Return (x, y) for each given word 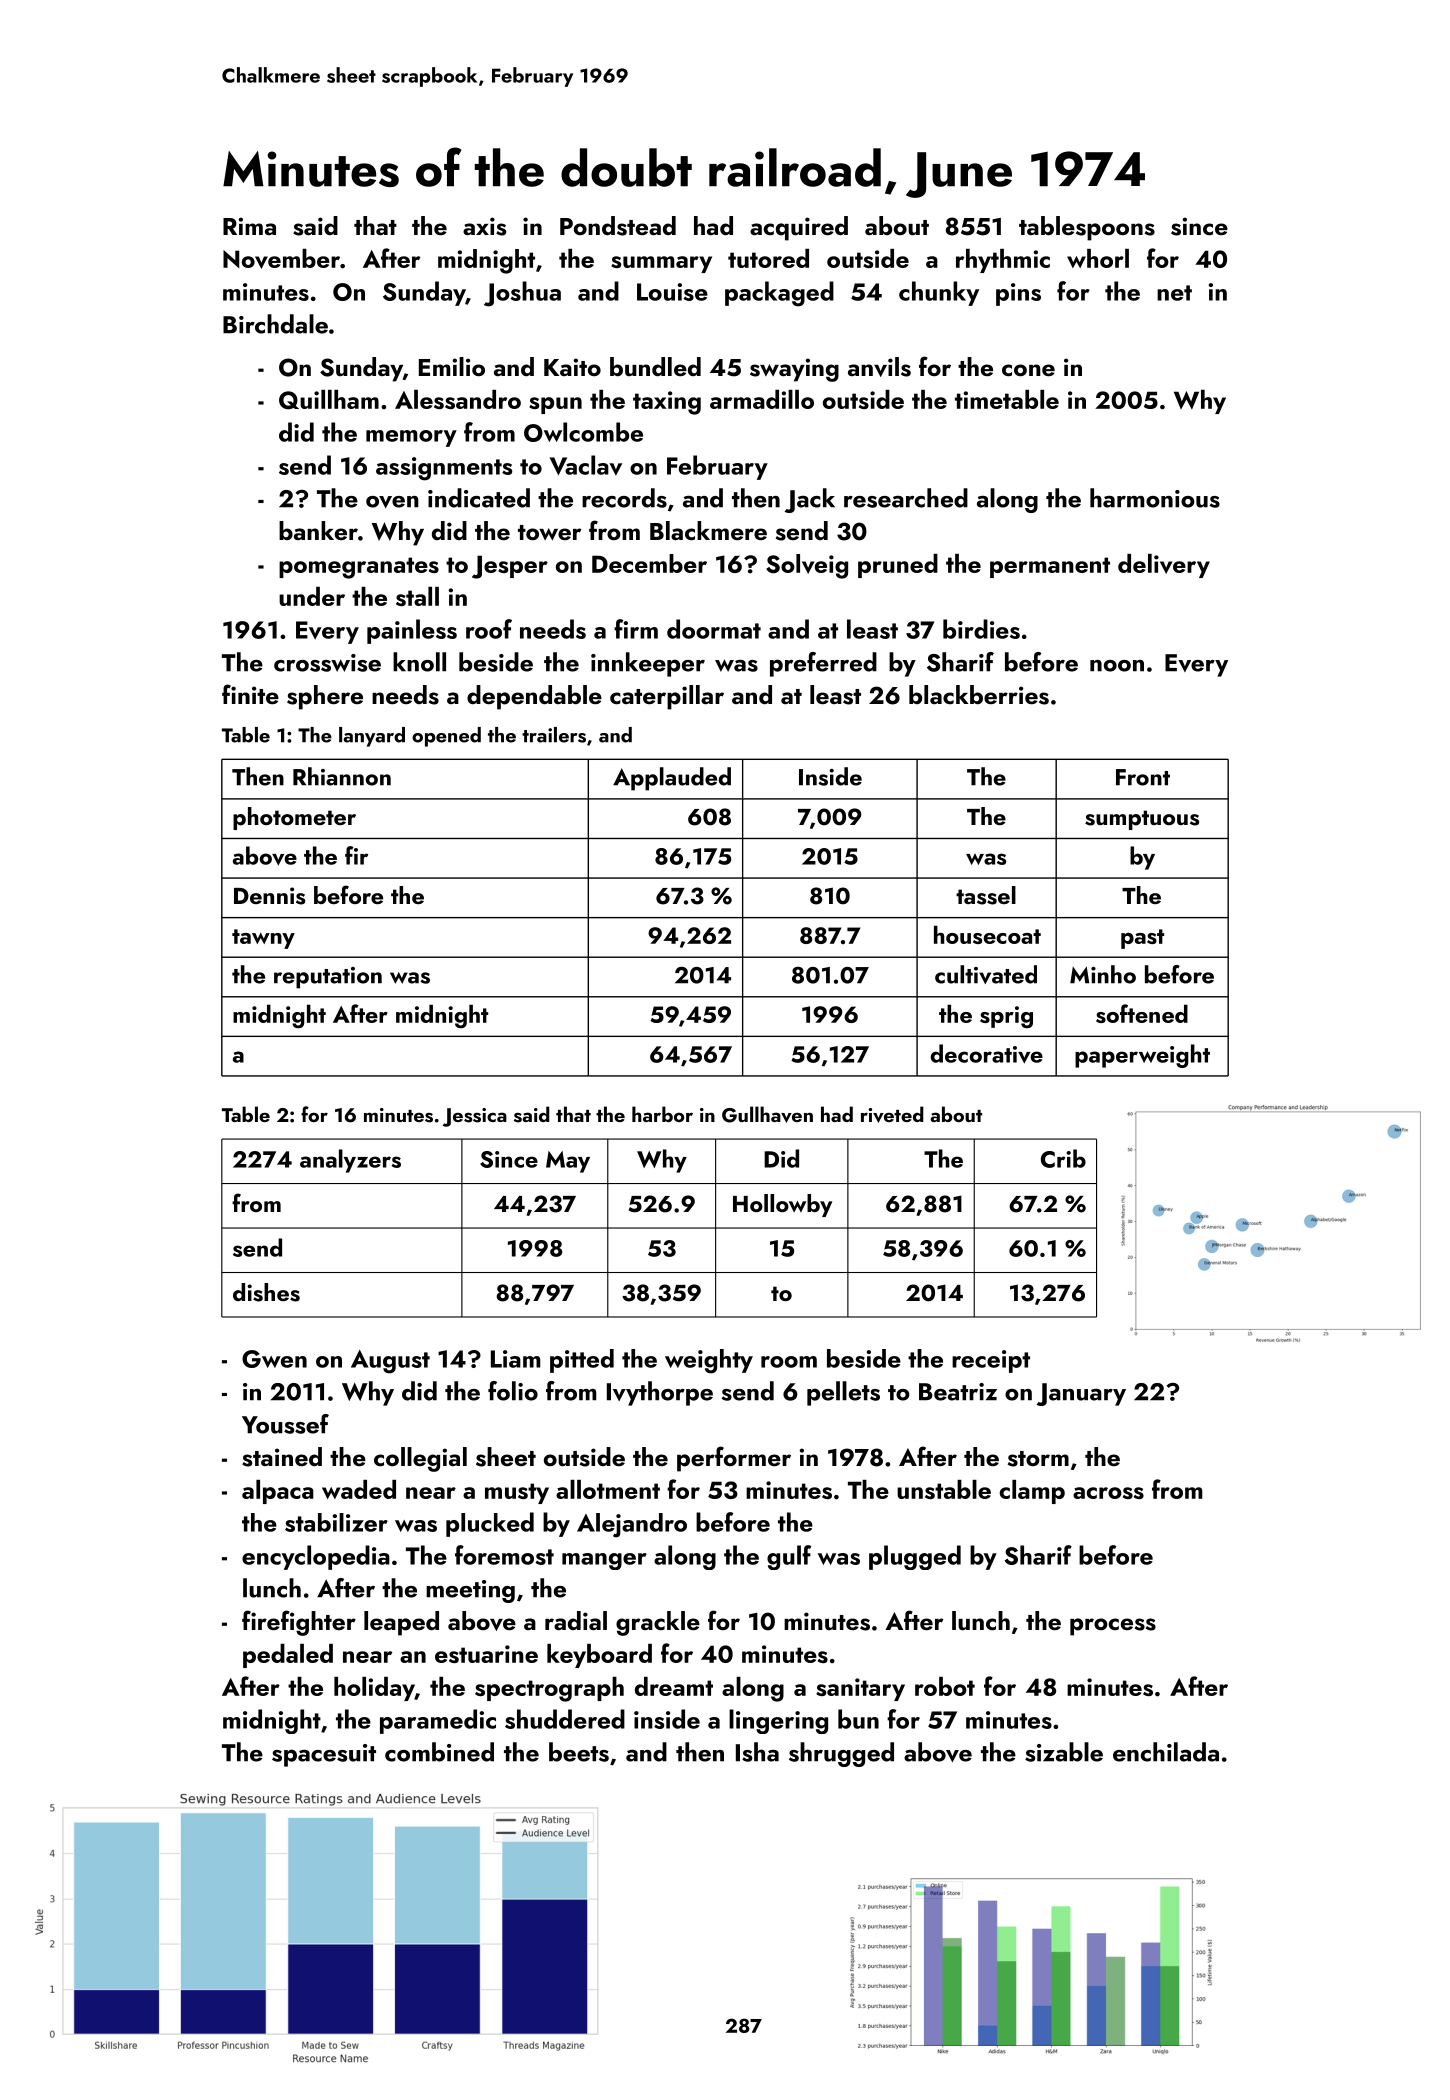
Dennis (269, 896)
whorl (1098, 258)
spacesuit (324, 1755)
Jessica (475, 1117)
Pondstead (618, 226)
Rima (249, 226)
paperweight (1142, 1056)
